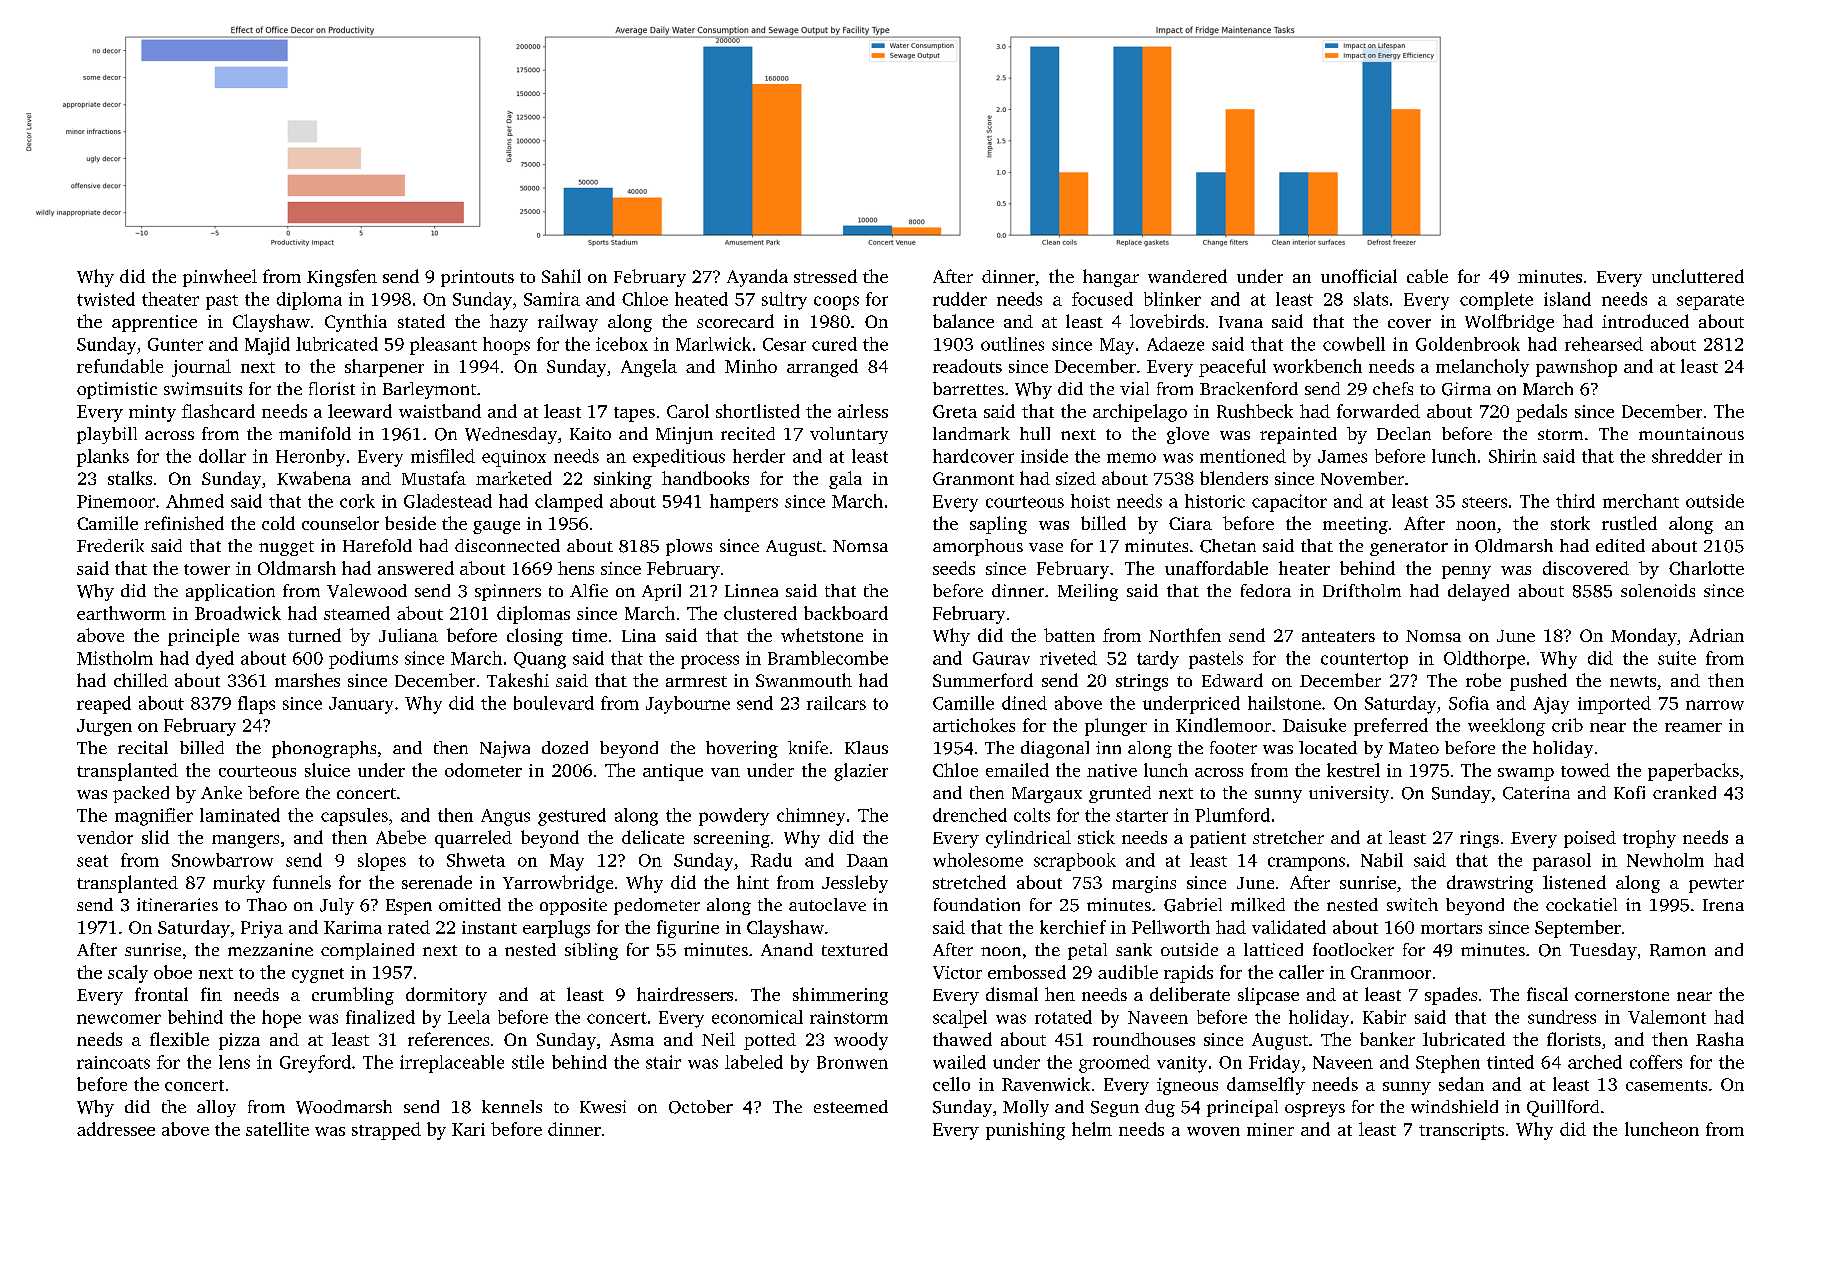  What do you see at coordinates (852, 1062) in the screenshot?
I see `Bronwen` at bounding box center [852, 1062].
